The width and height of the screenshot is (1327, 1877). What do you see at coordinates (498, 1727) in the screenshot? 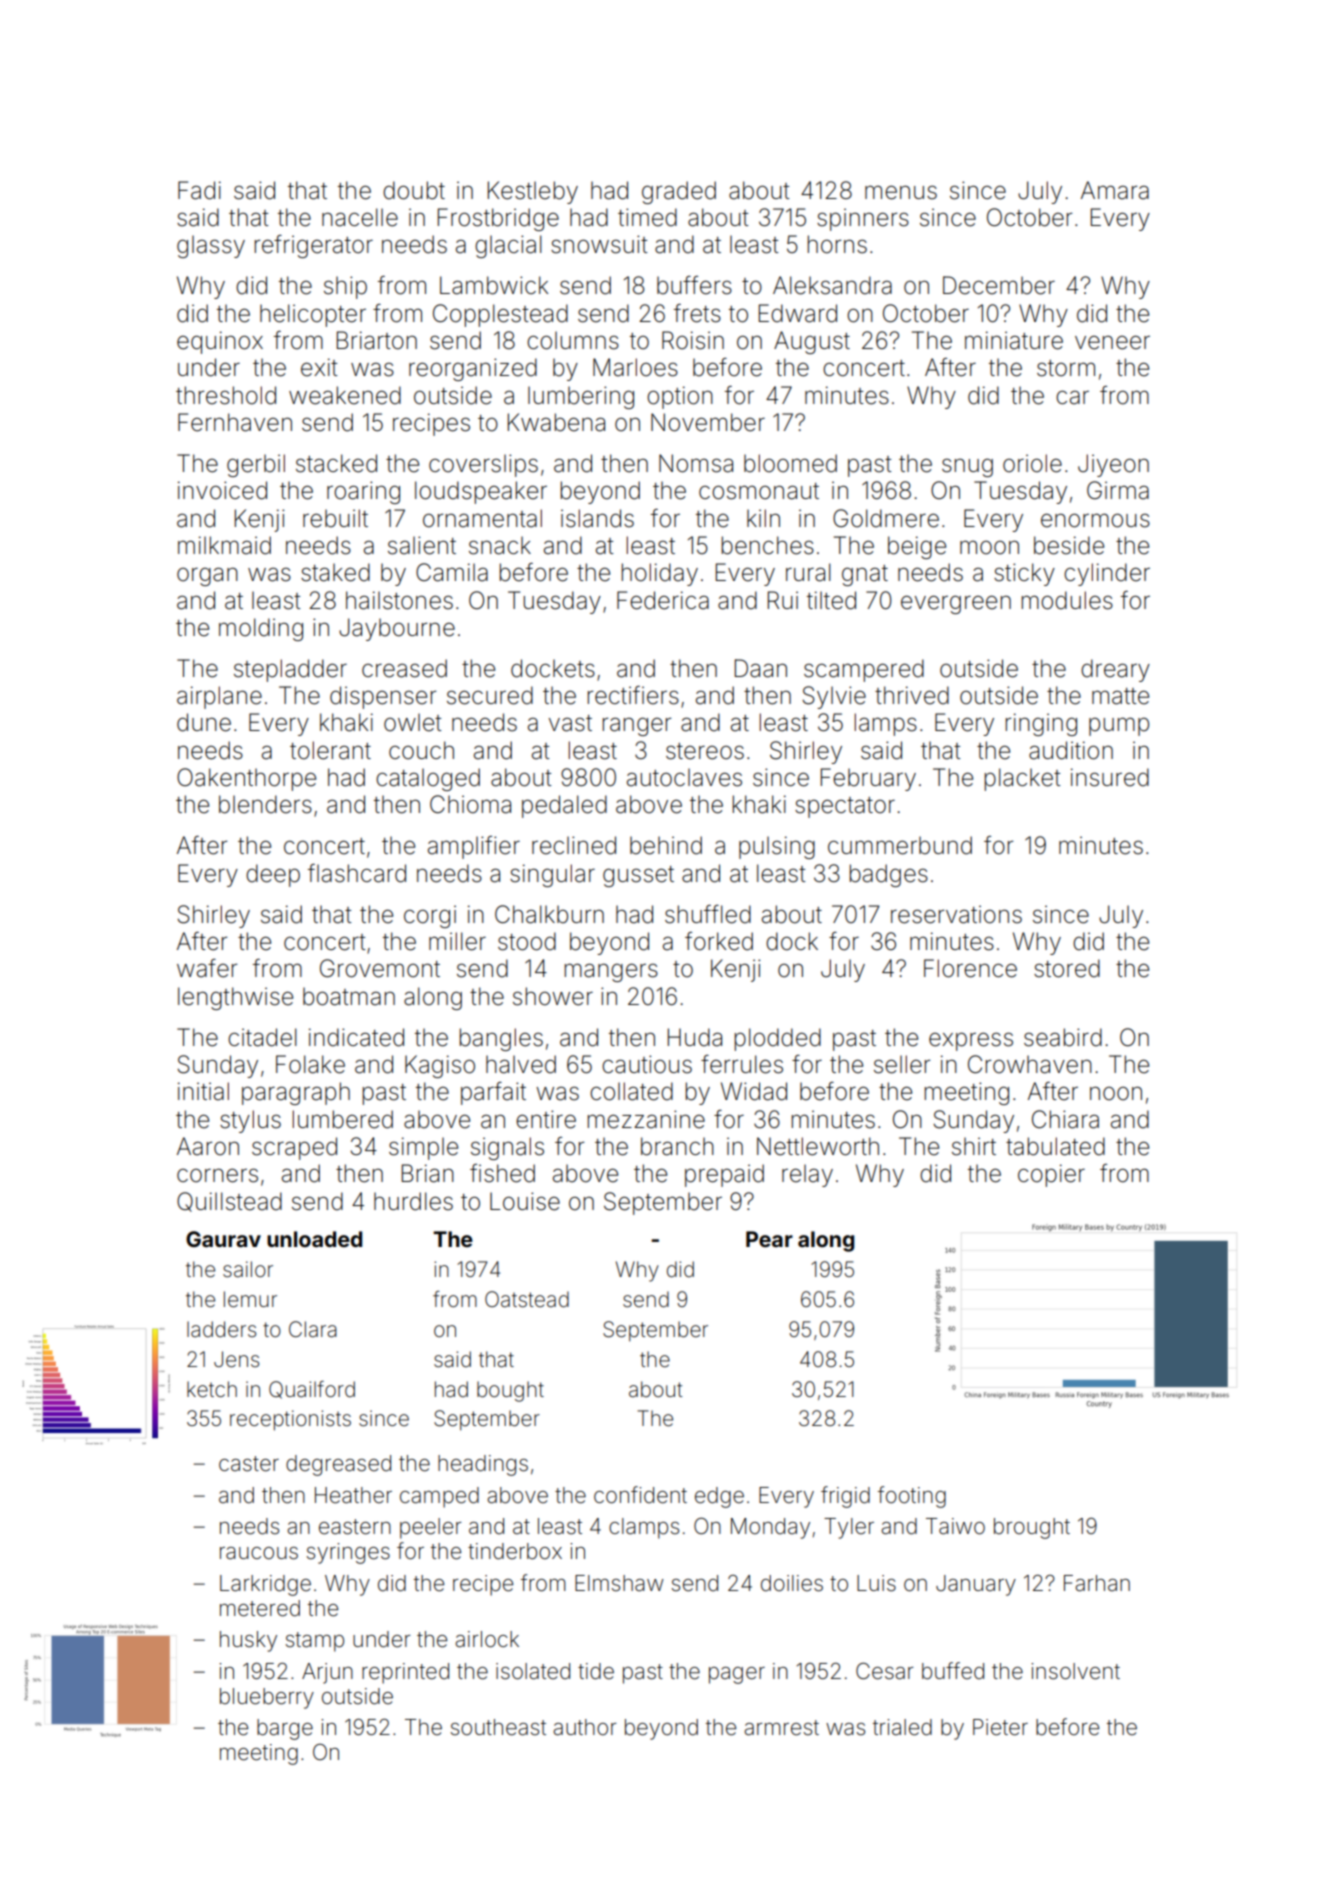
I see `southeast` at bounding box center [498, 1727].
